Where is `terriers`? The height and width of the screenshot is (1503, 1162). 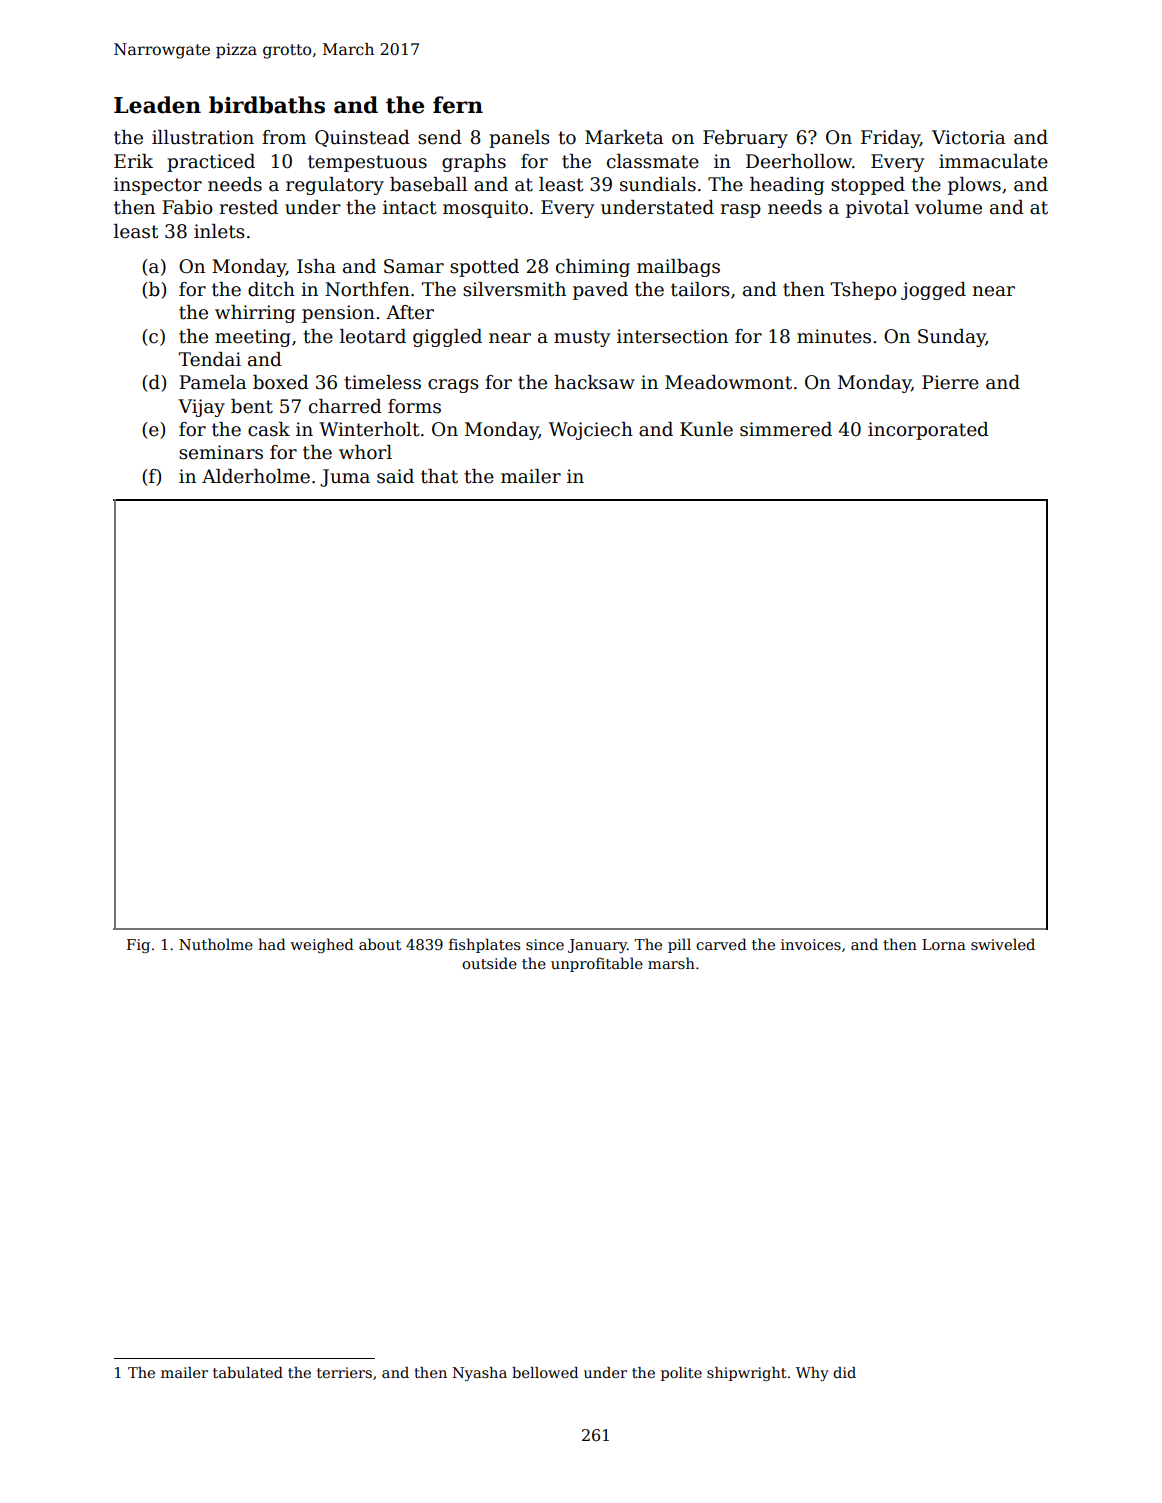
terriers is located at coordinates (344, 1372).
